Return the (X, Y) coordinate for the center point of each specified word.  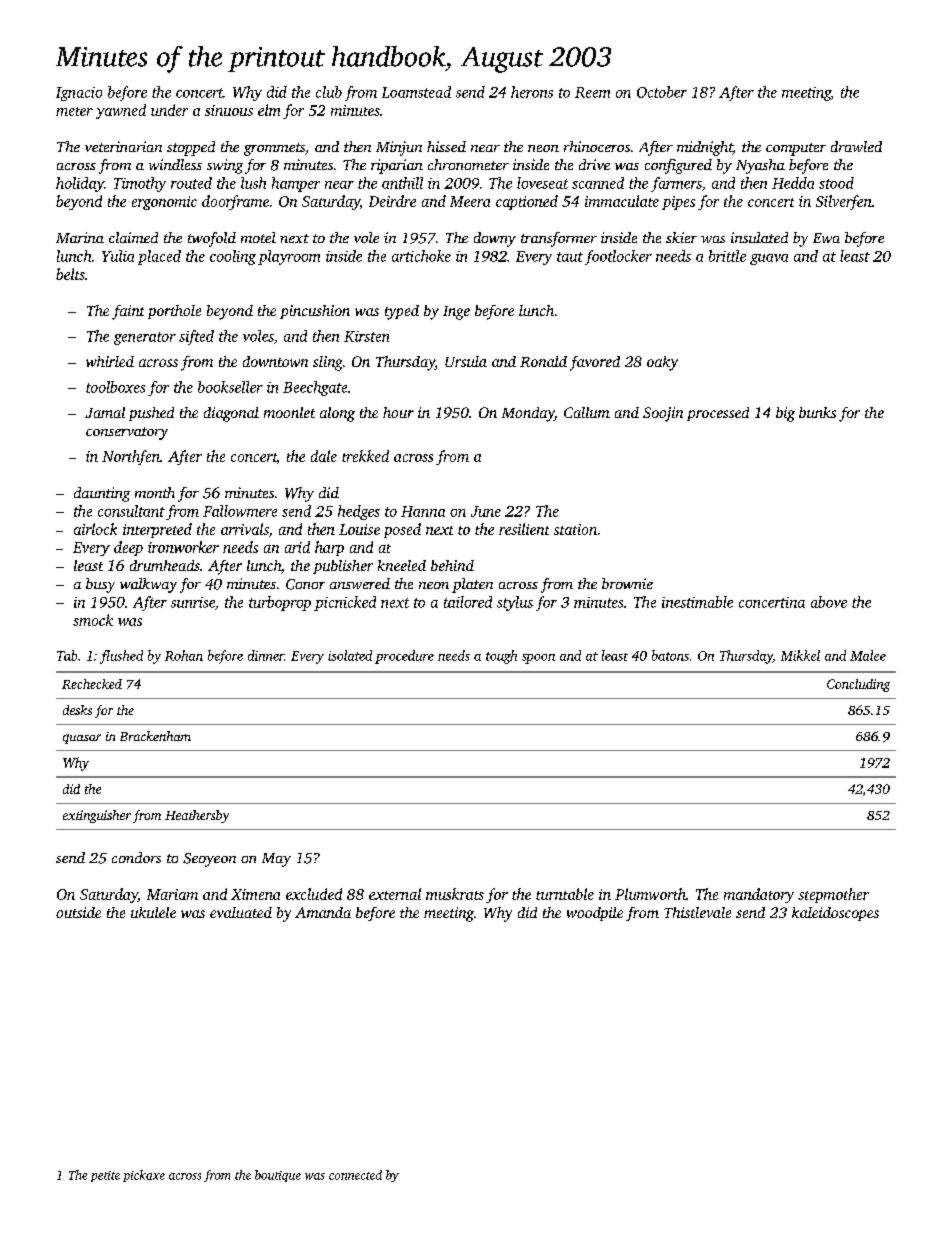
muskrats (455, 894)
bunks (817, 412)
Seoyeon (209, 860)
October (662, 92)
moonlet (289, 412)
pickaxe (144, 1176)
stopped (191, 148)
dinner (266, 655)
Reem (592, 92)
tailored (468, 602)
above (829, 602)
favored (595, 363)
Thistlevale (697, 912)
